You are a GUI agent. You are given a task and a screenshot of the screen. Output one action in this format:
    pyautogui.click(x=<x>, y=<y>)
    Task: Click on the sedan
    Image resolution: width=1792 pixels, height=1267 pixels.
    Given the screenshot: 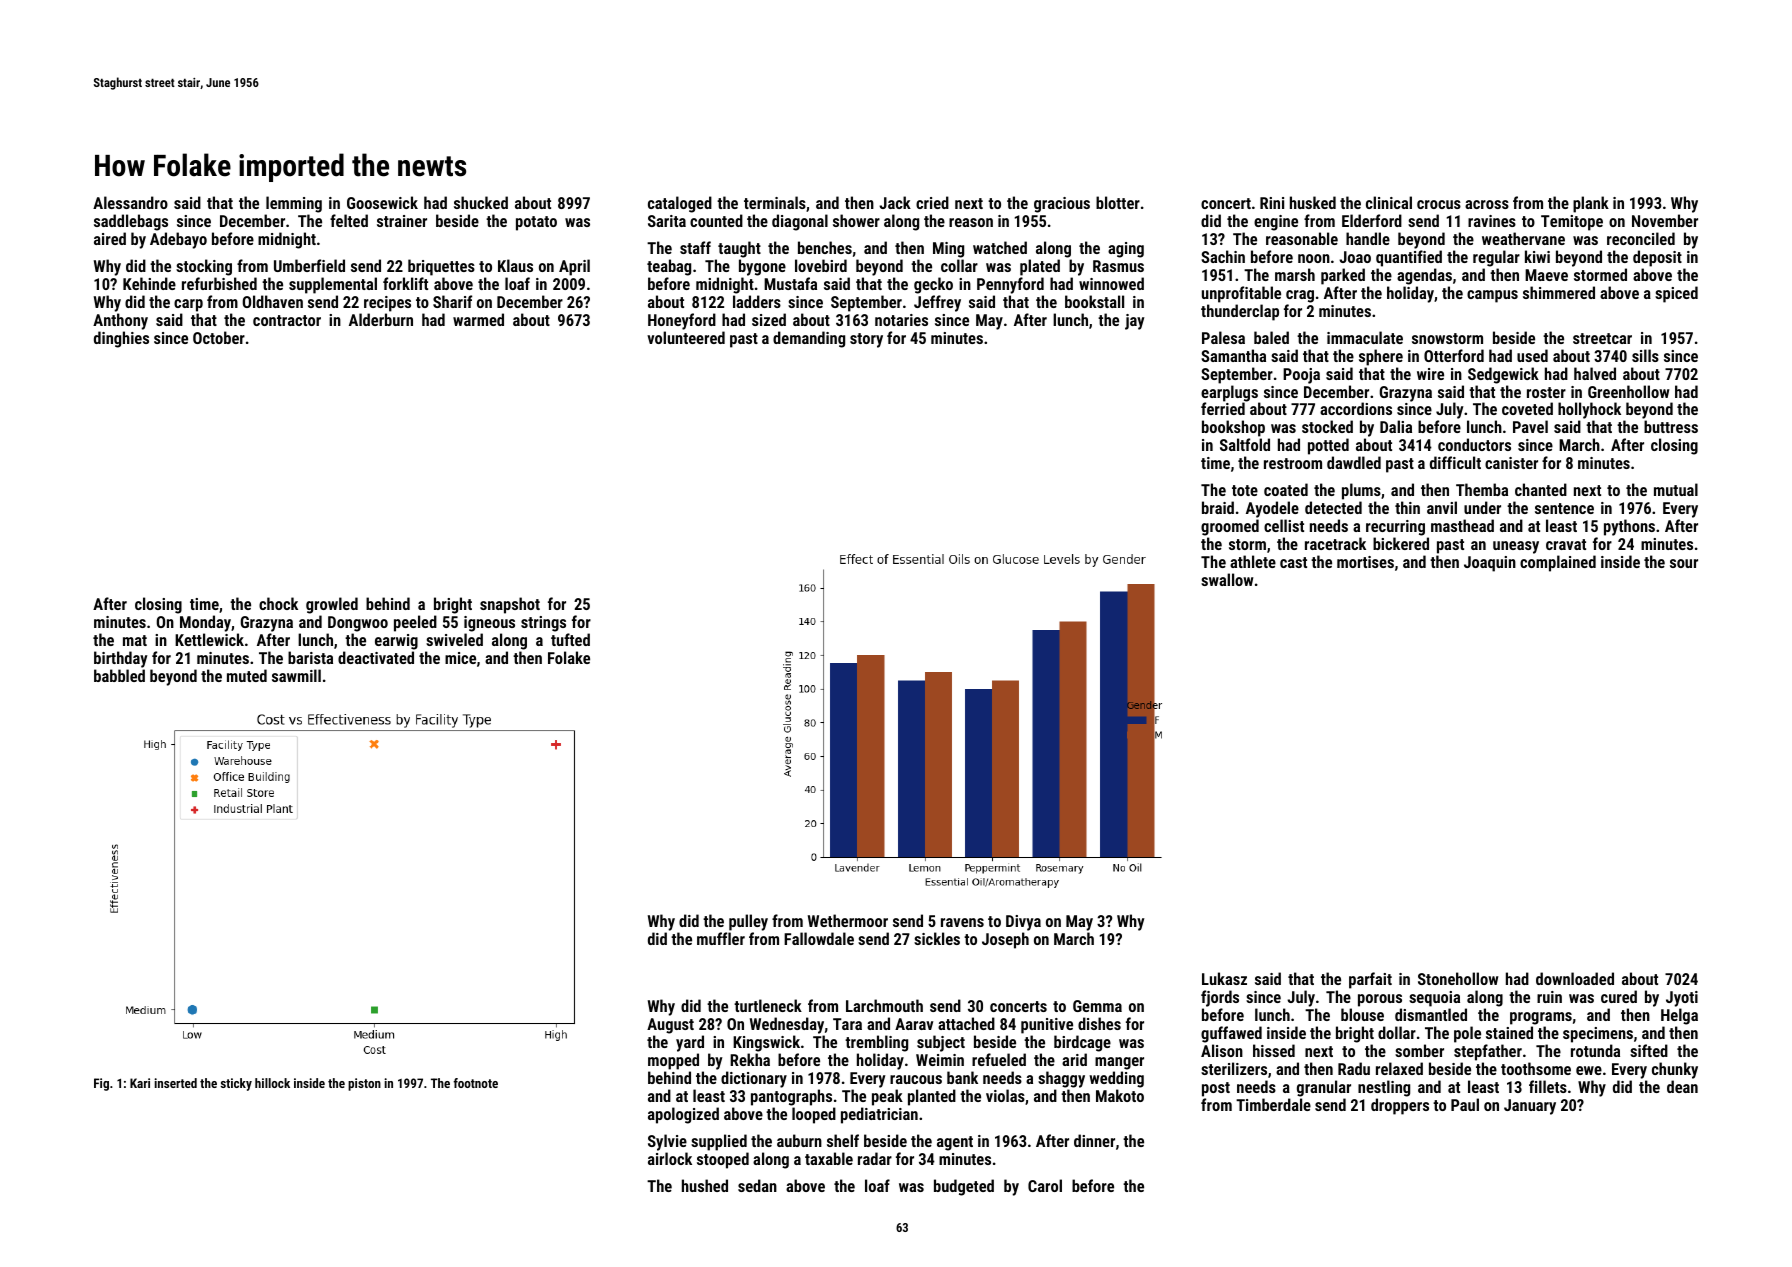 What is the action you would take?
    pyautogui.click(x=757, y=1185)
